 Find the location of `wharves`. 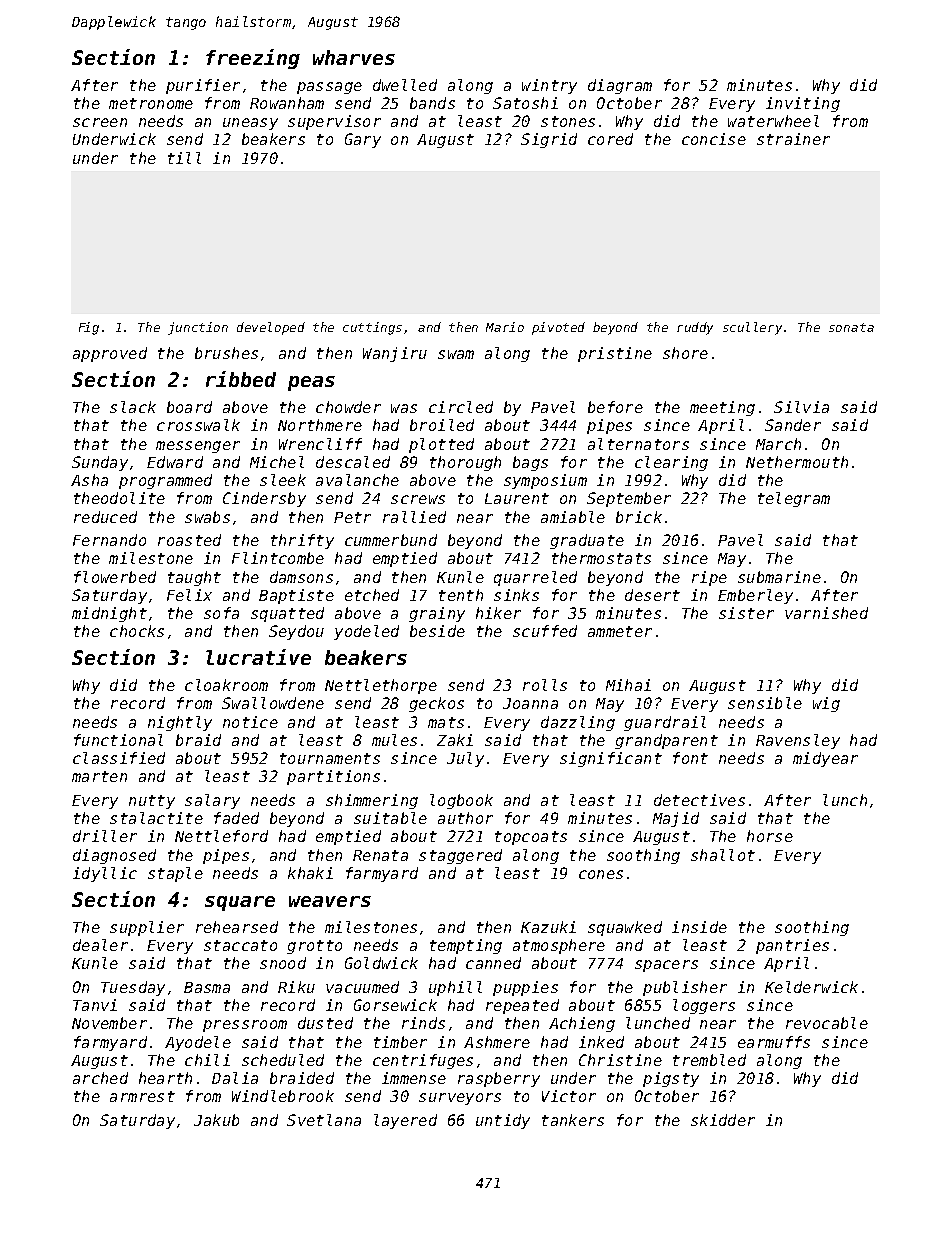

wharves is located at coordinates (354, 57).
